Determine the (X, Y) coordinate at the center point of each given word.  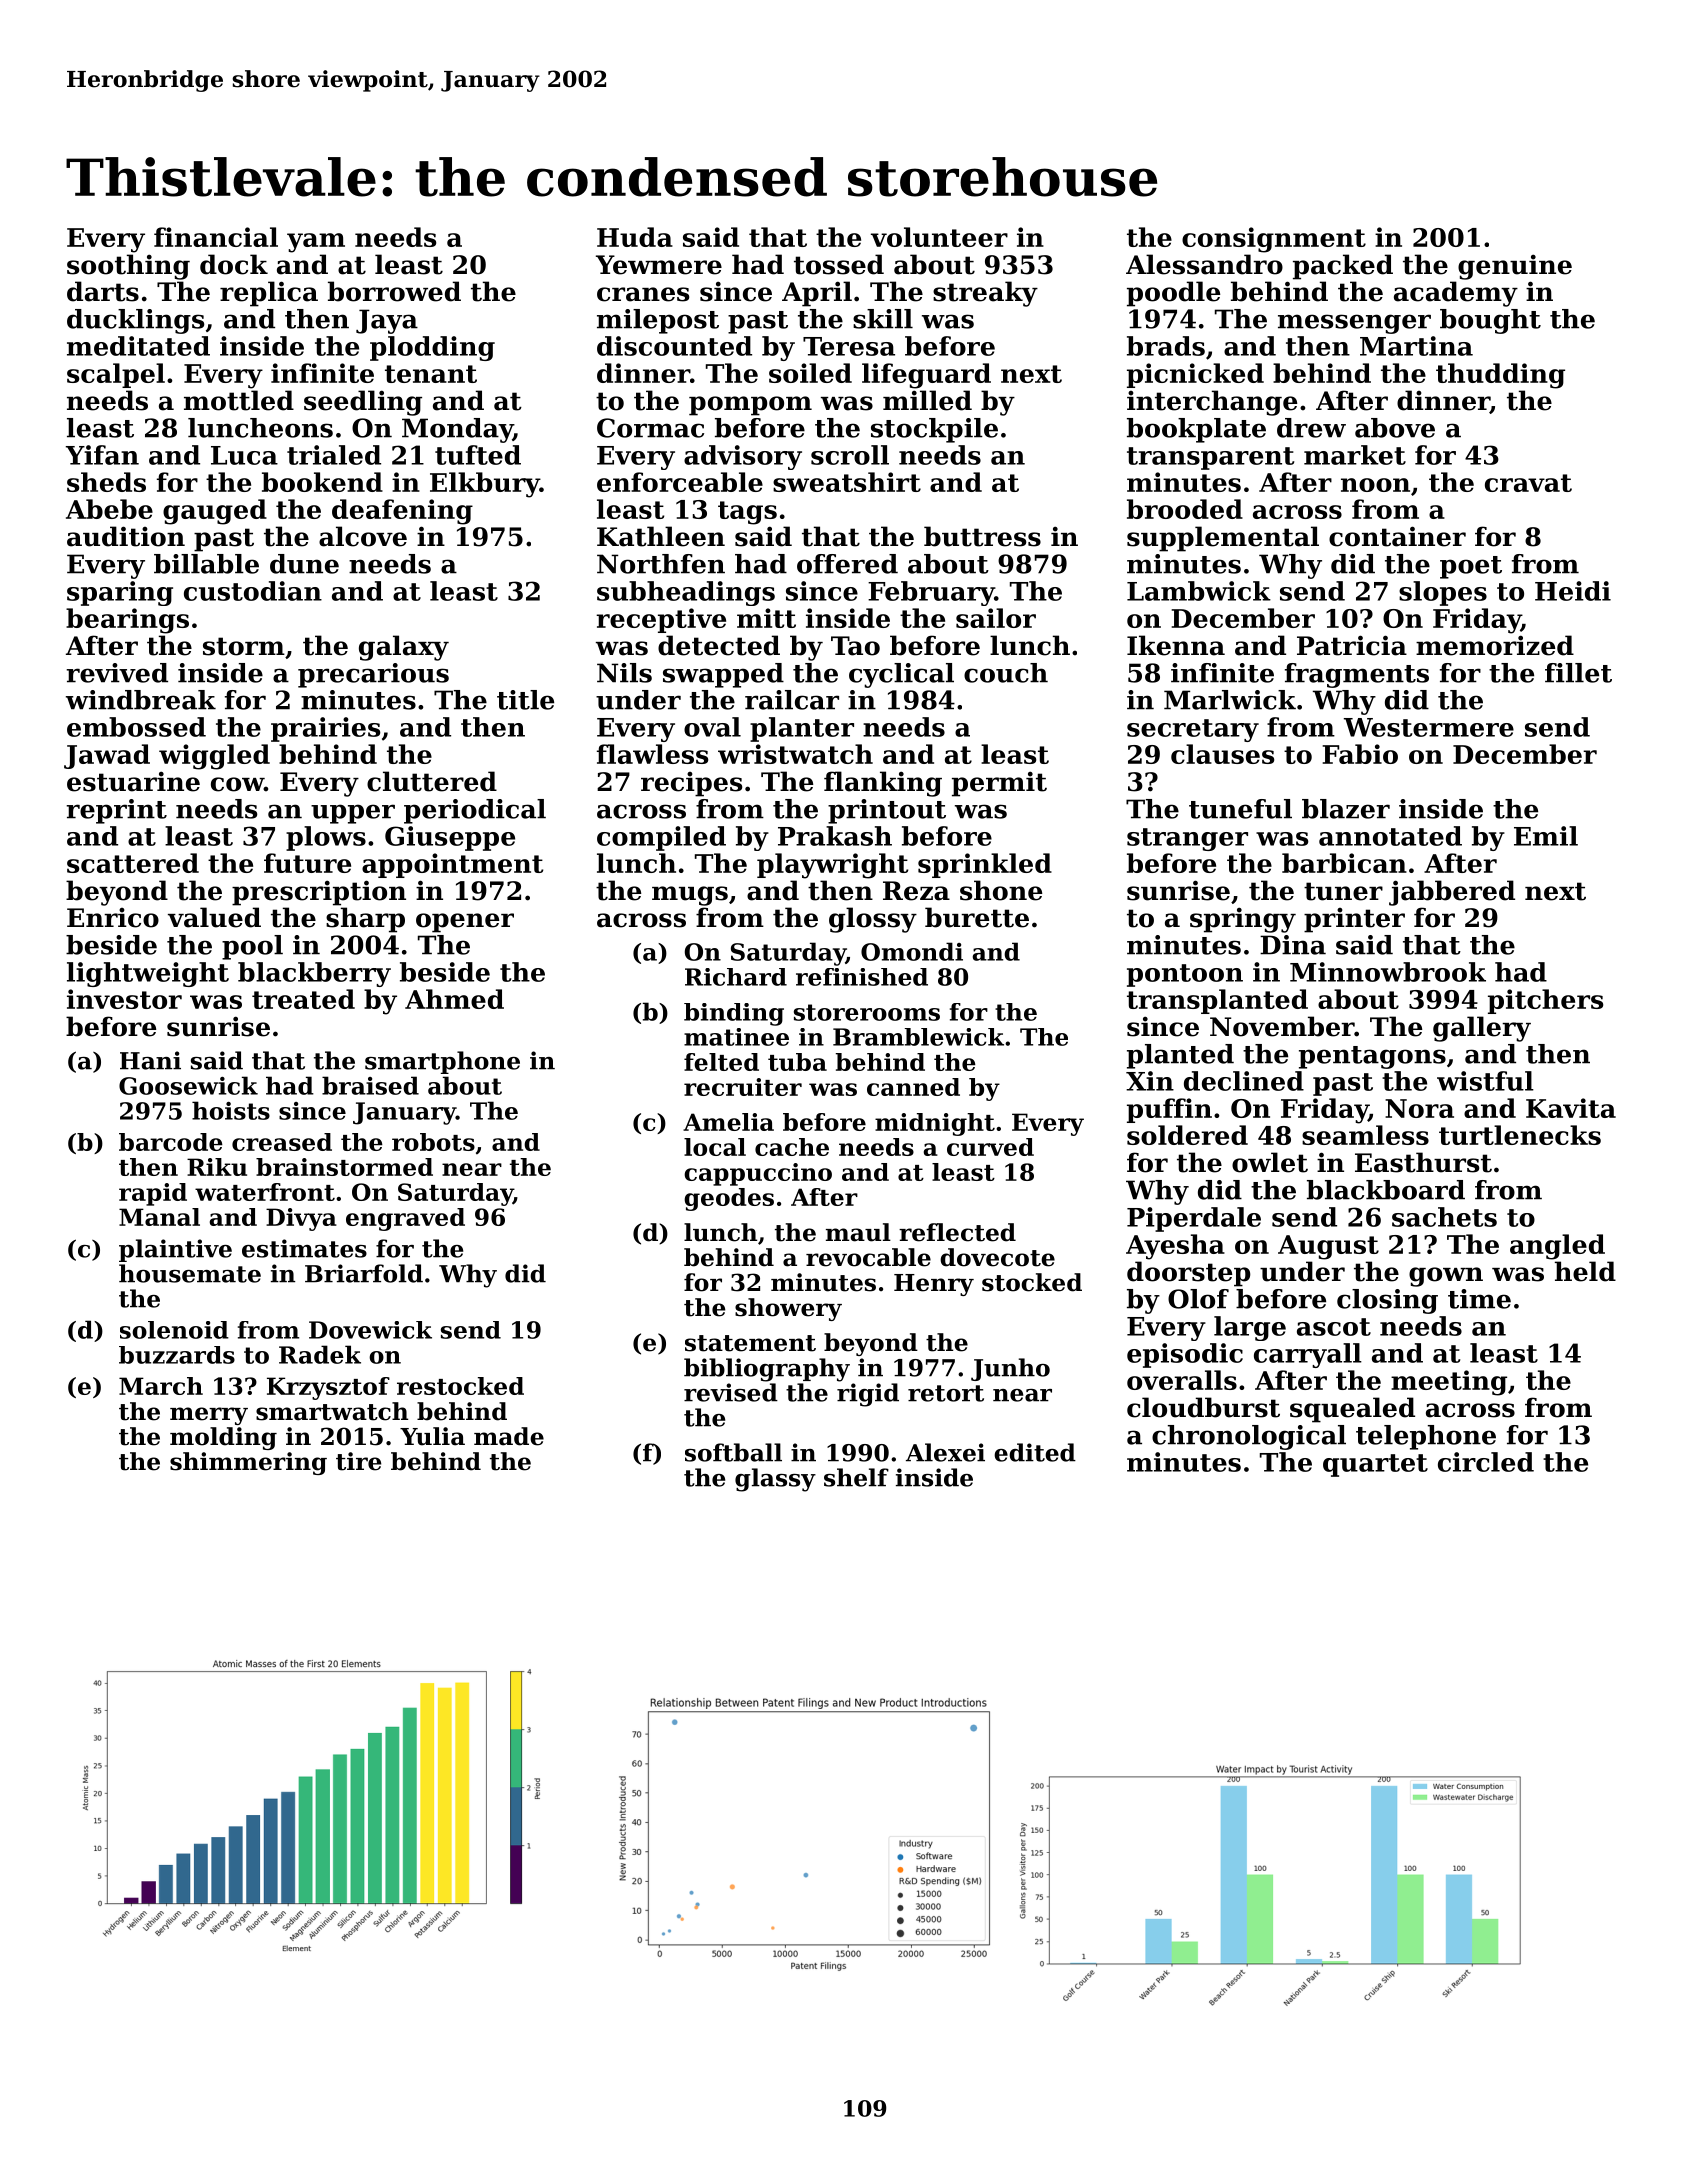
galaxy (404, 648)
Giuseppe (450, 838)
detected (719, 645)
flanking (883, 784)
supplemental (1223, 539)
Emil (1546, 836)
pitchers (1545, 1001)
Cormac (650, 428)
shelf (856, 1477)
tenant (431, 374)
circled (1486, 1462)
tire (358, 1461)
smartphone (442, 1062)
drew (1311, 428)
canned (913, 1087)
